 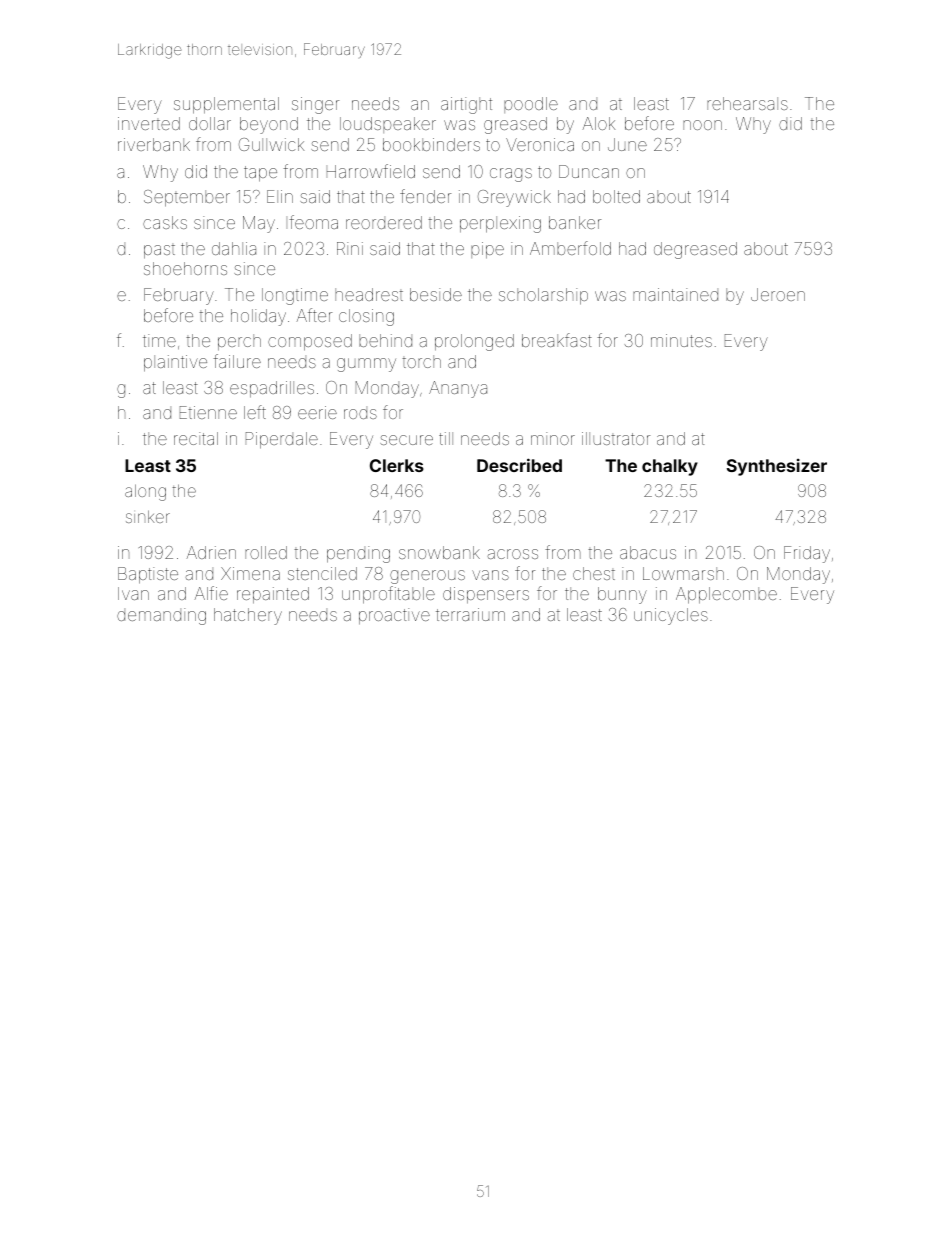 What do you see at coordinates (133, 593) in the image?
I see `Ivan` at bounding box center [133, 593].
